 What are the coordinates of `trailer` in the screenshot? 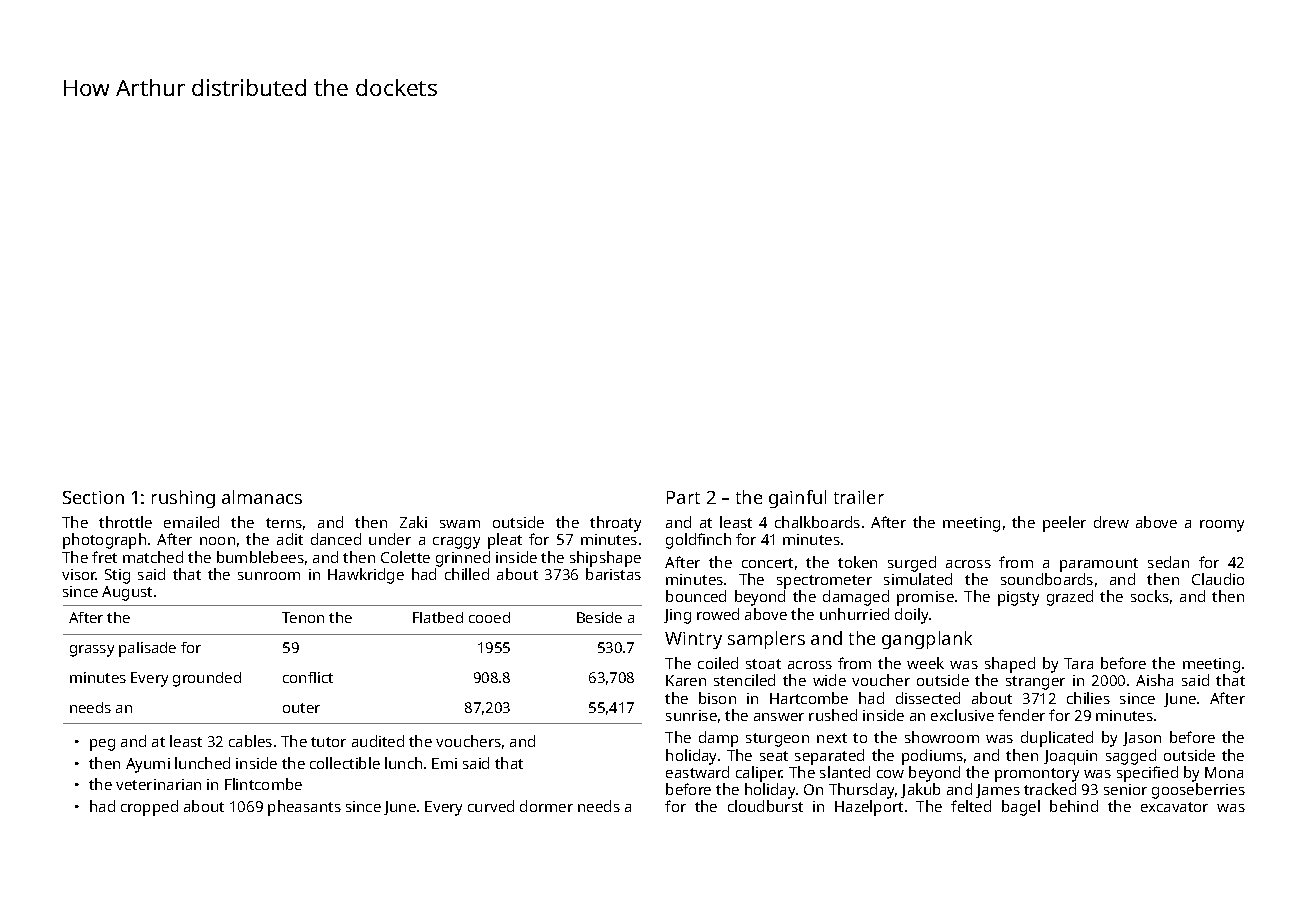 It's located at (859, 497).
